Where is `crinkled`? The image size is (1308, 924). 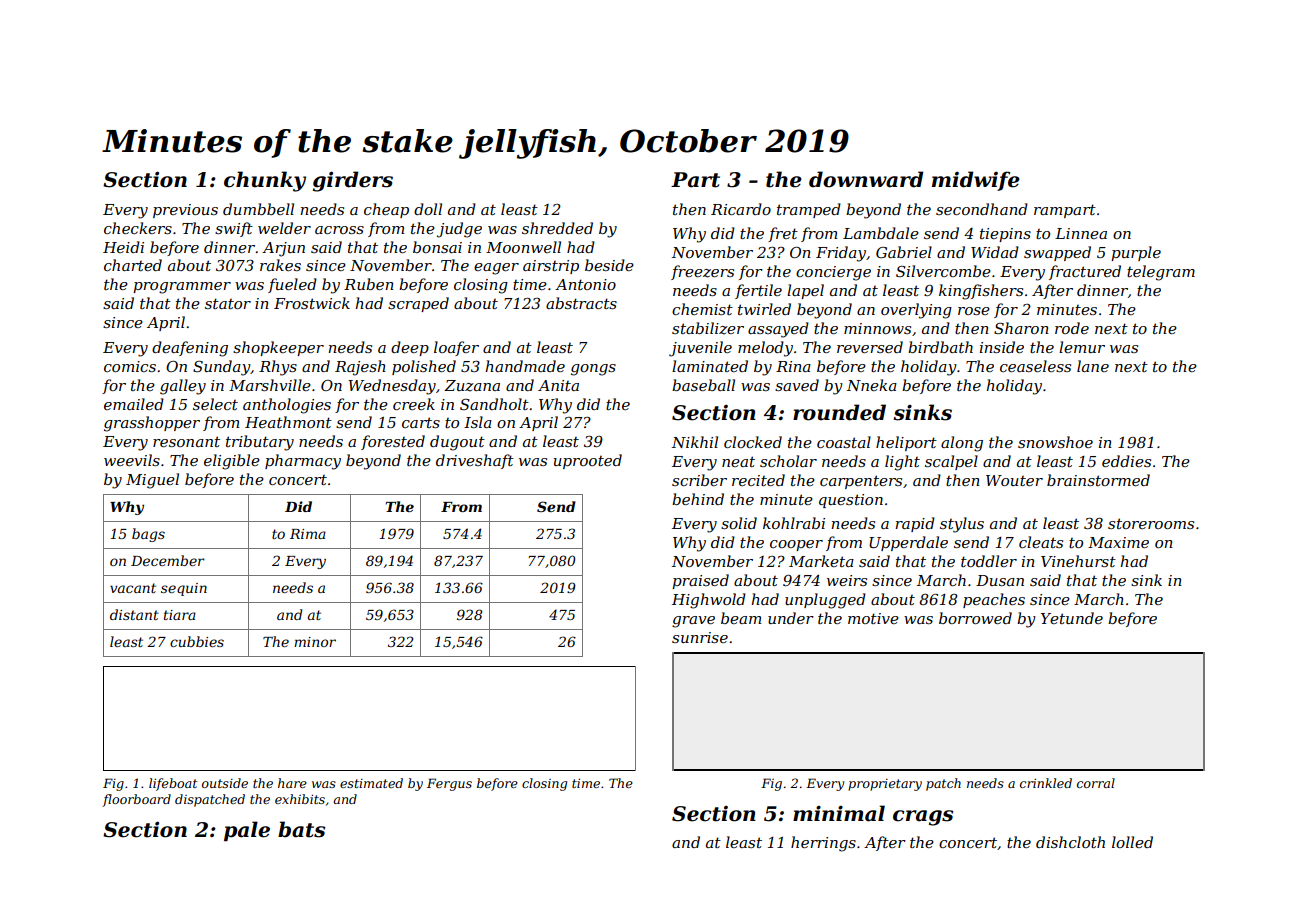 crinkled is located at coordinates (1046, 783).
